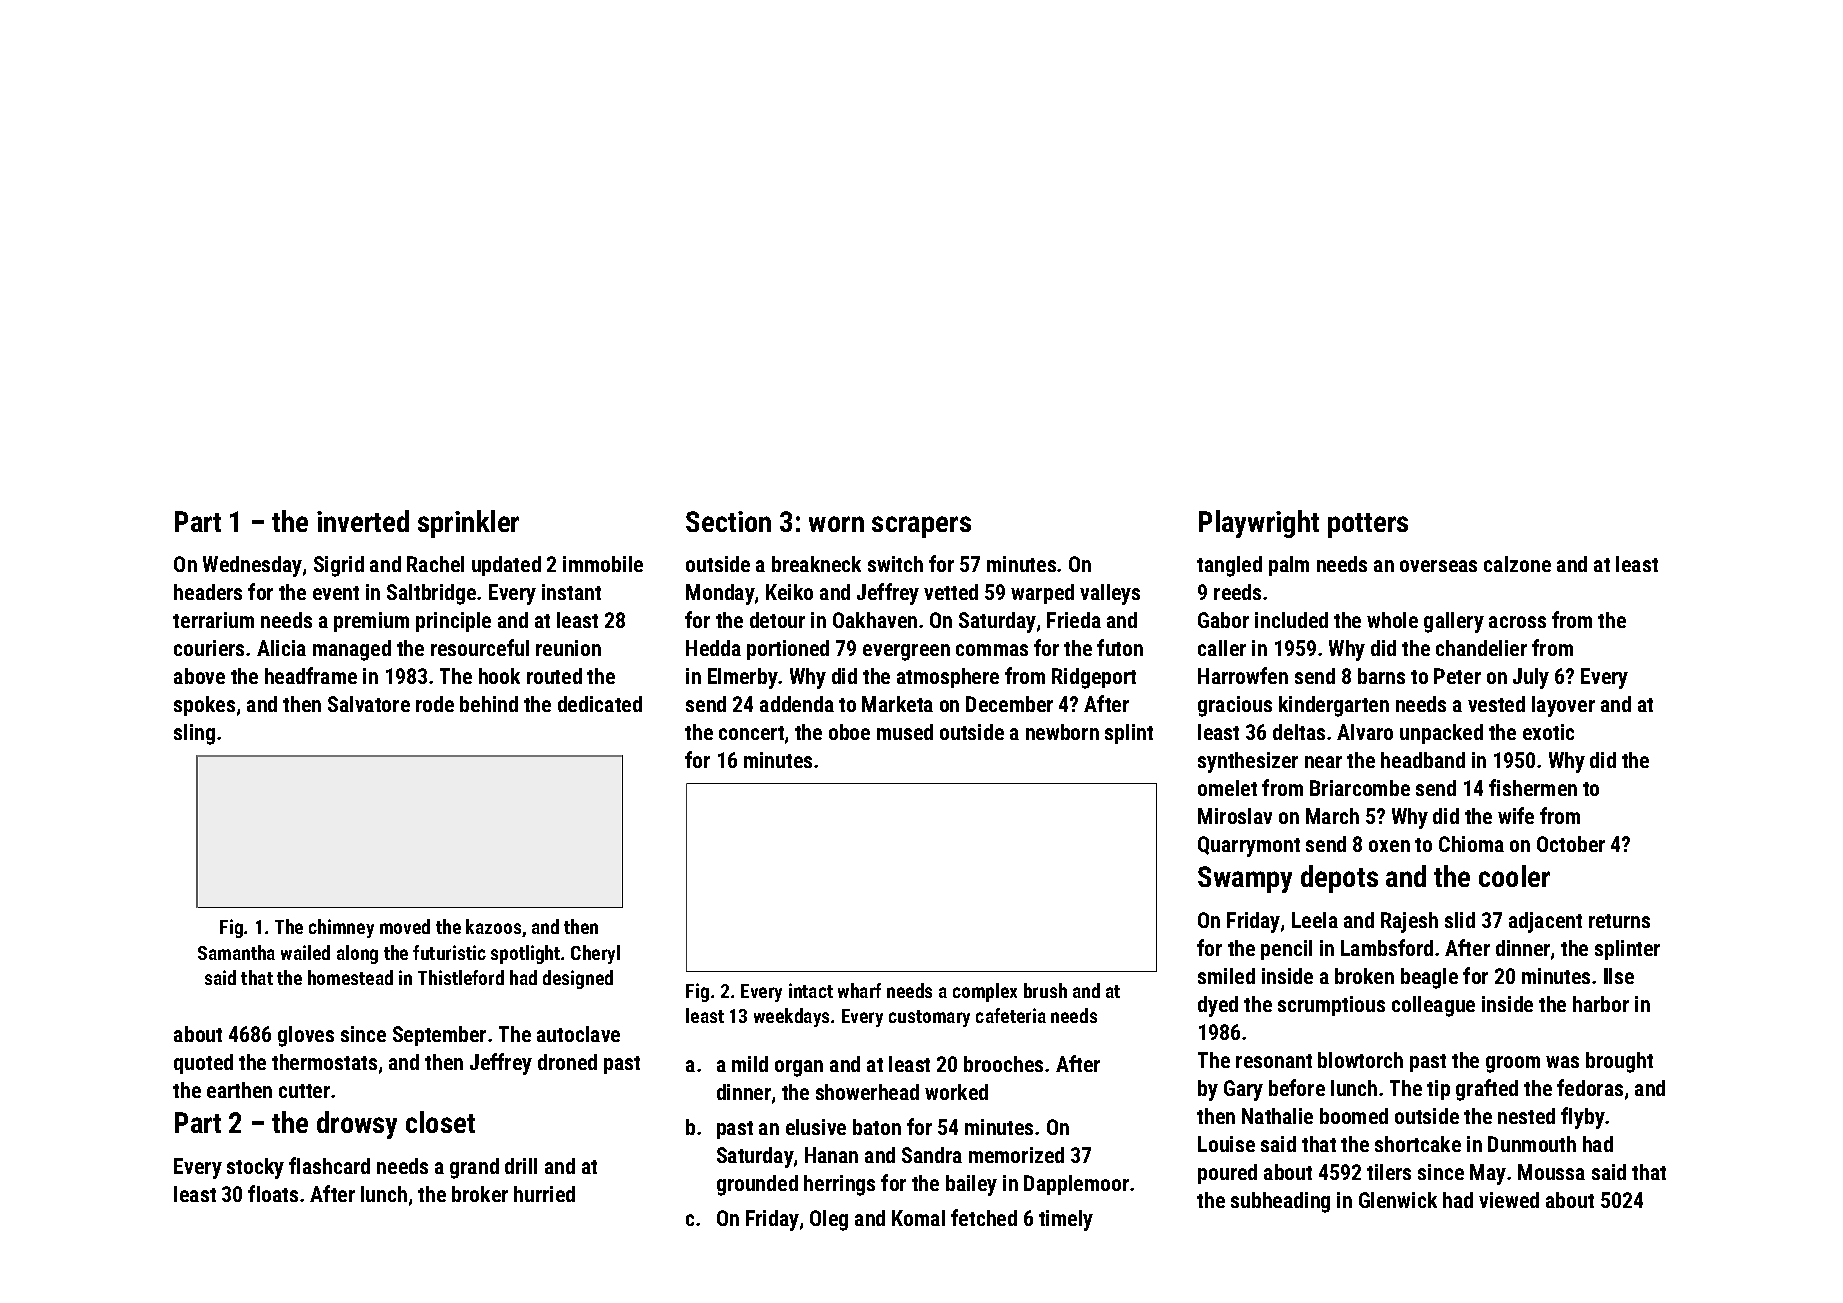 The width and height of the screenshot is (1843, 1303). Describe the element at coordinates (208, 592) in the screenshot. I see `headers` at that location.
